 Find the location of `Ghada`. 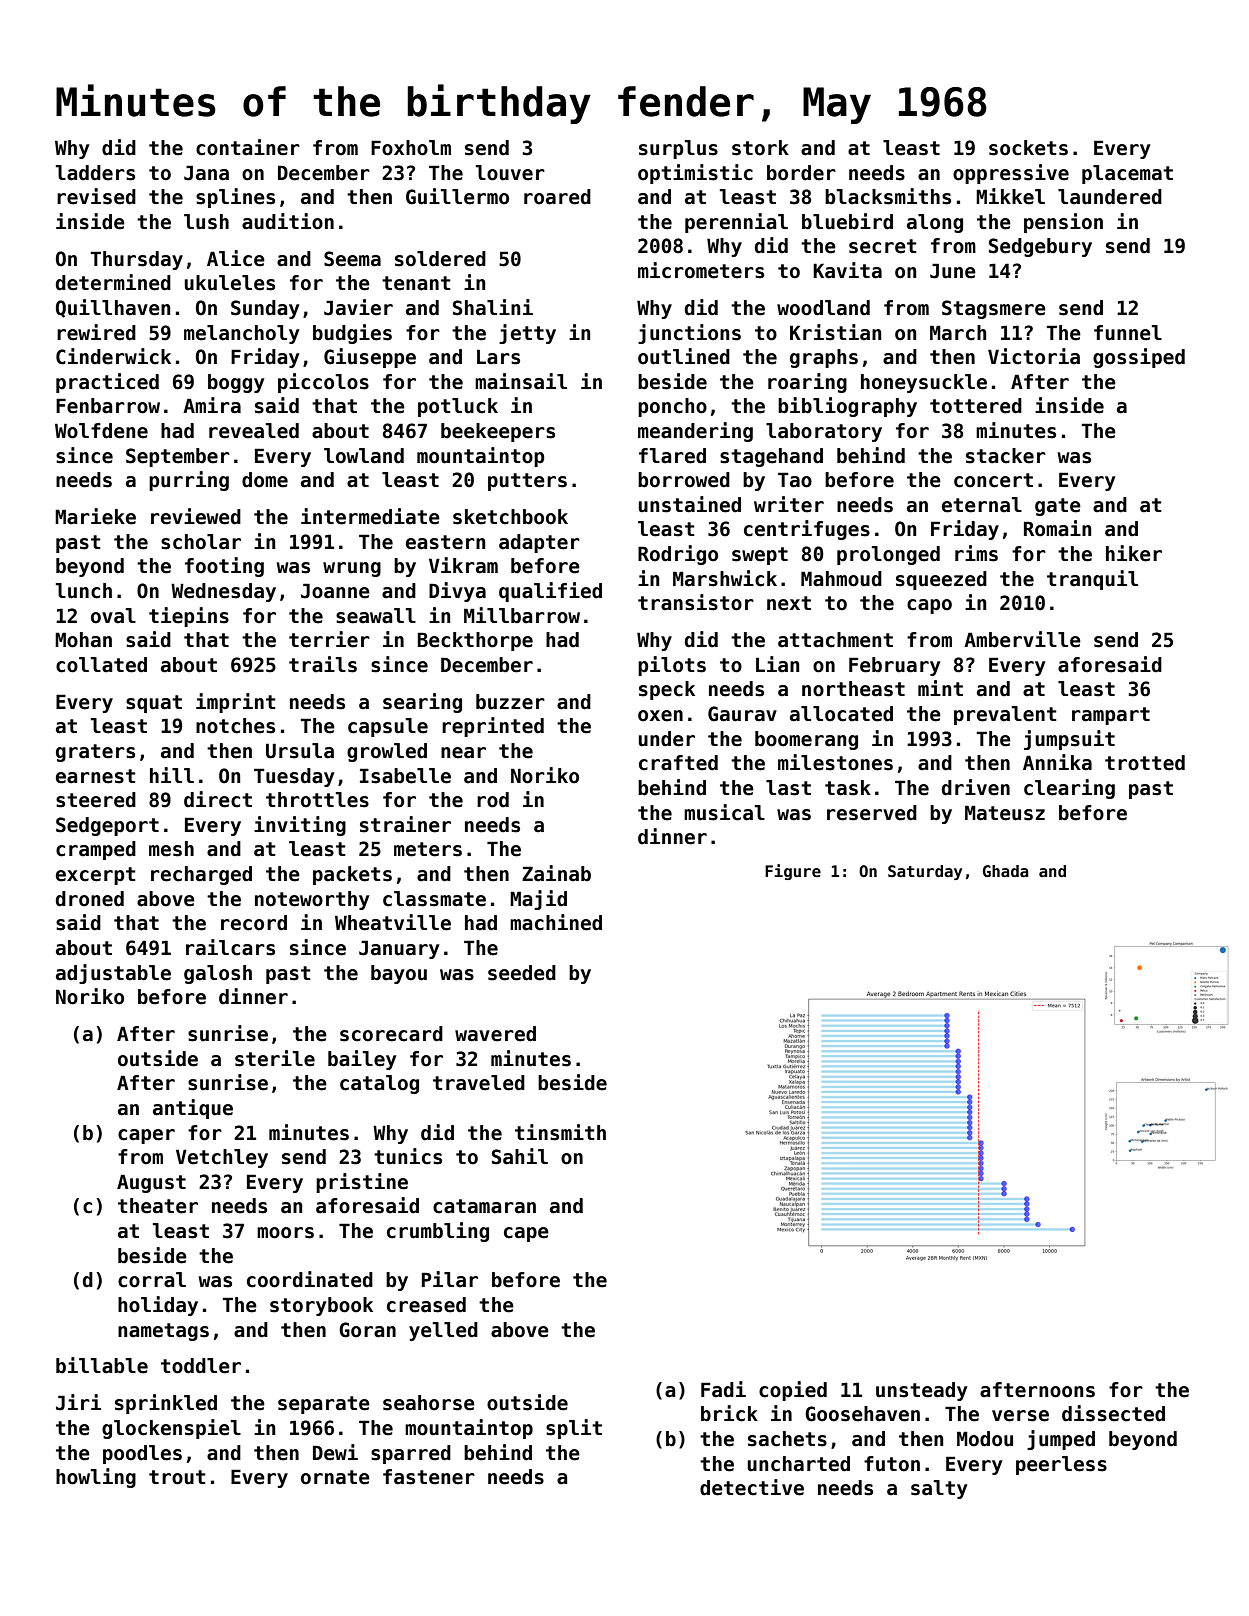

Ghada is located at coordinates (1006, 871).
